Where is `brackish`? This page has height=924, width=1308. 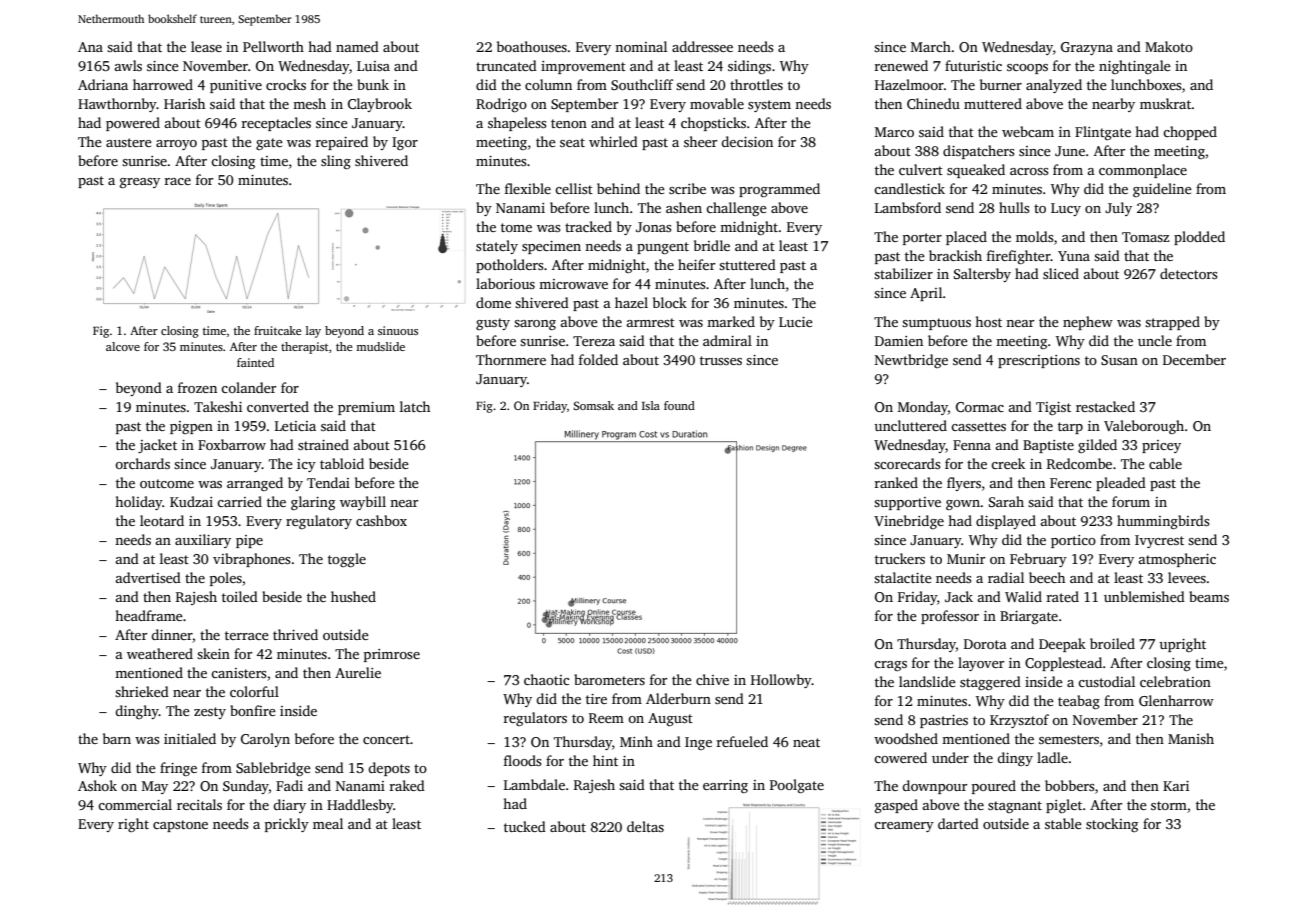
brackish is located at coordinates (955, 255).
